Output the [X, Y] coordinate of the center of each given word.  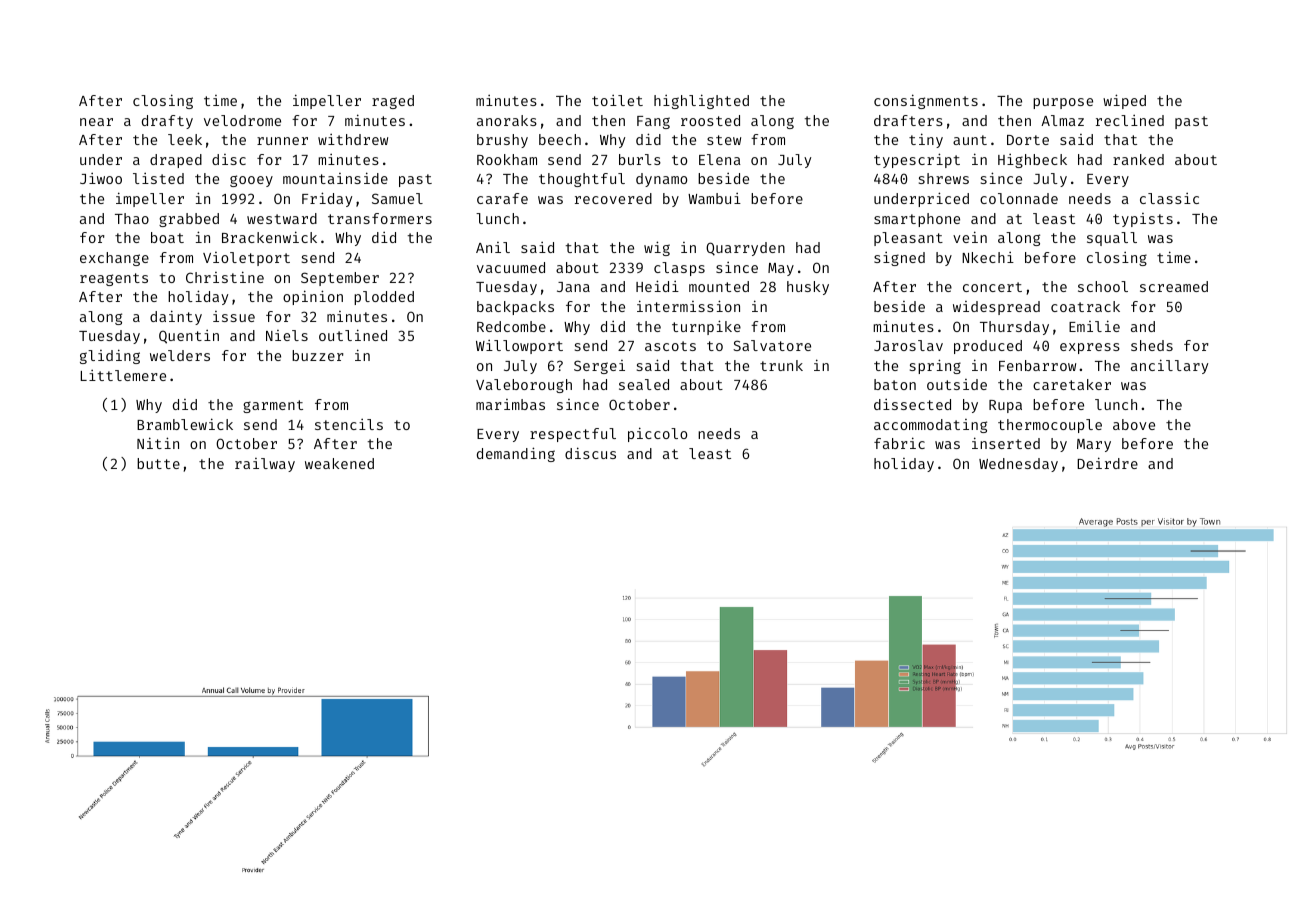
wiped [1124, 101]
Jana [573, 287]
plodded [384, 298]
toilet [617, 100]
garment [273, 406]
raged [393, 102]
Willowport [519, 347]
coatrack [1085, 306]
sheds [1152, 345]
